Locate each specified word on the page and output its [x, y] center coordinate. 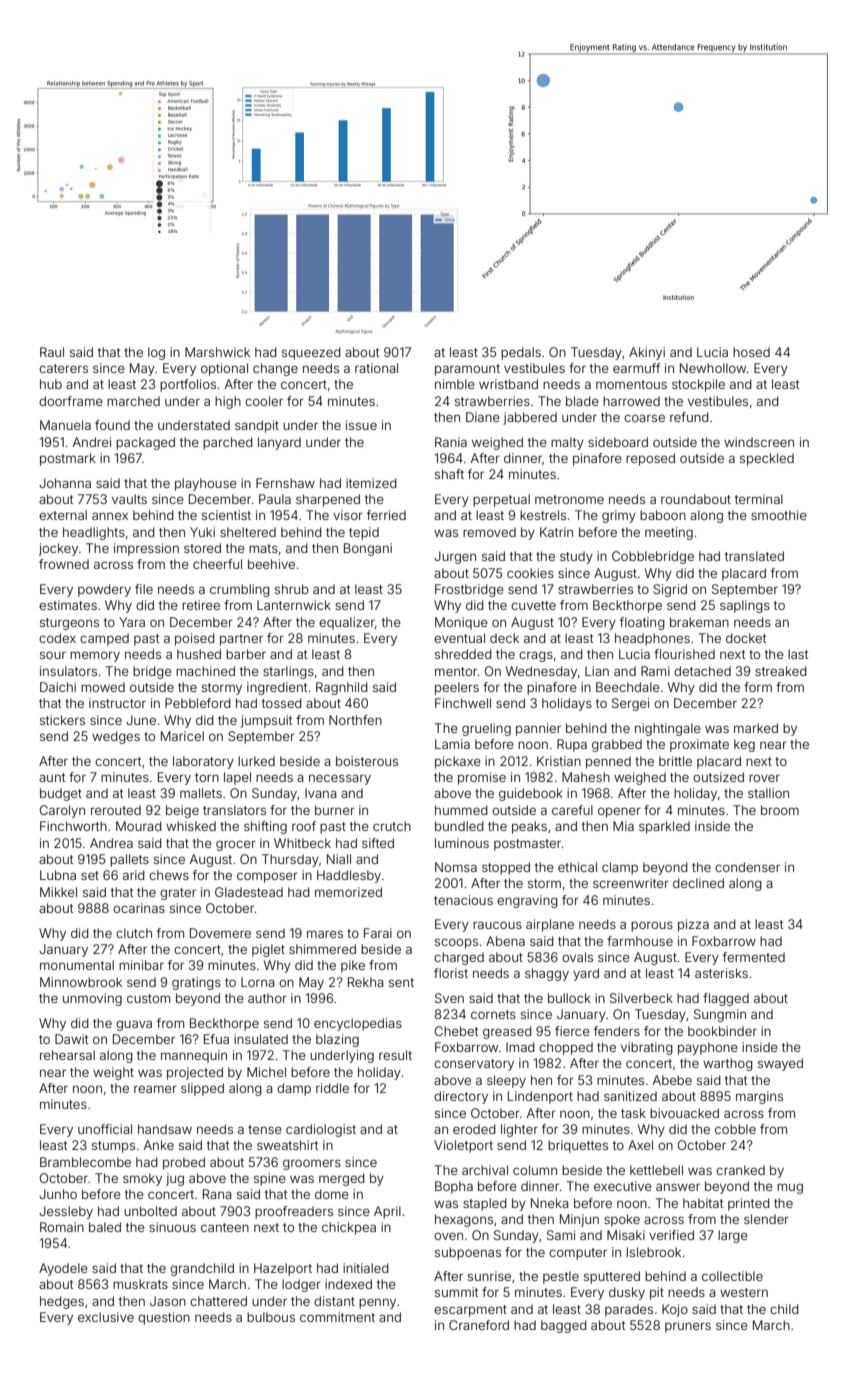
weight [113, 1073]
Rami [655, 671]
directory [461, 1097]
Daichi [58, 687]
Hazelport [283, 1269]
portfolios [188, 385]
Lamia [452, 744]
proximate [699, 745]
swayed [780, 1064]
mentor [456, 671]
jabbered [530, 418]
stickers [62, 720]
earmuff [636, 368]
